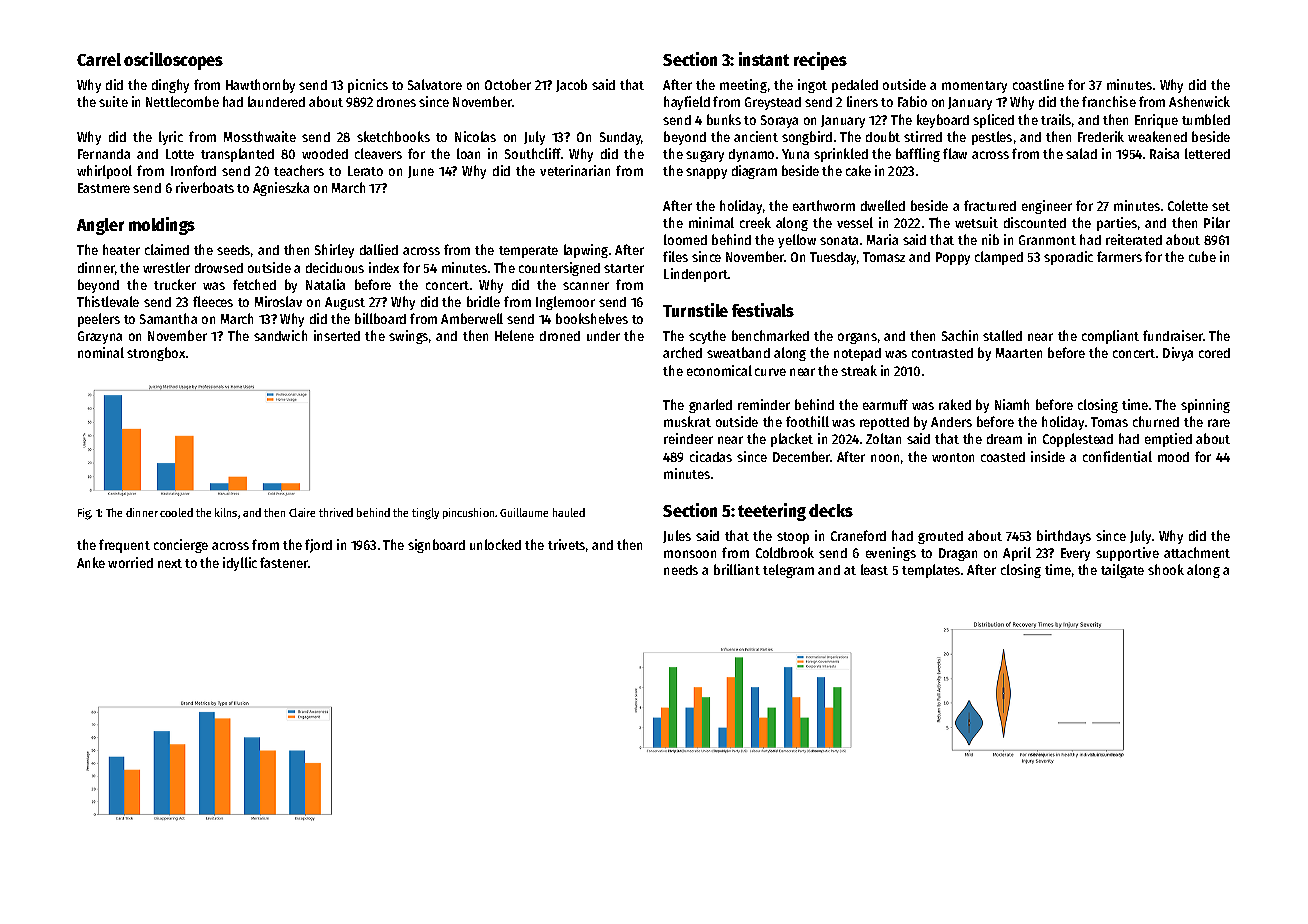 This document has width=1308, height=924. Describe the element at coordinates (168, 318) in the document. I see `Samantha` at that location.
